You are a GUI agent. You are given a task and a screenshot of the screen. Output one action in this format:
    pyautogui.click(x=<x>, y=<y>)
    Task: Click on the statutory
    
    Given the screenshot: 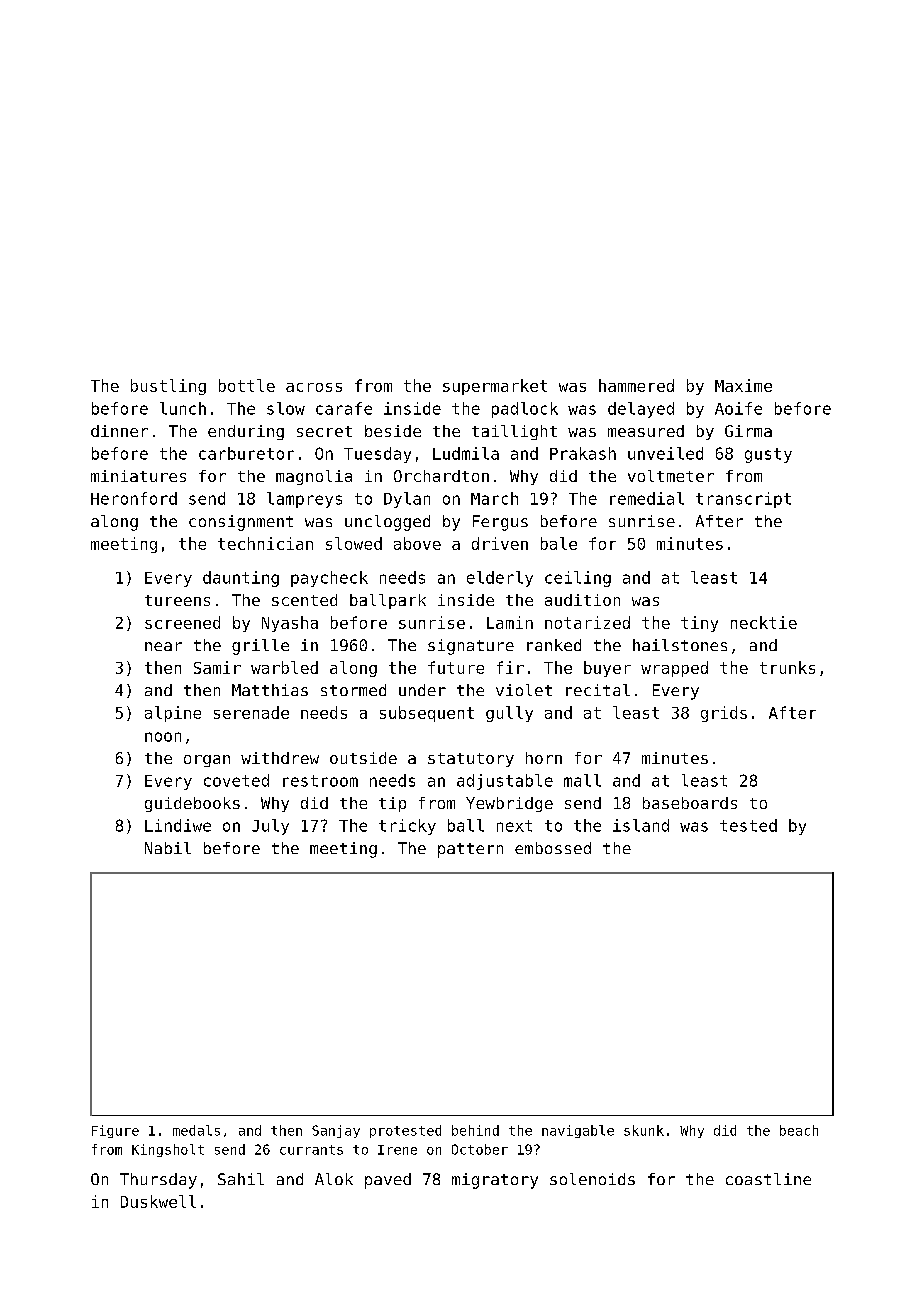 What is the action you would take?
    pyautogui.click(x=471, y=760)
